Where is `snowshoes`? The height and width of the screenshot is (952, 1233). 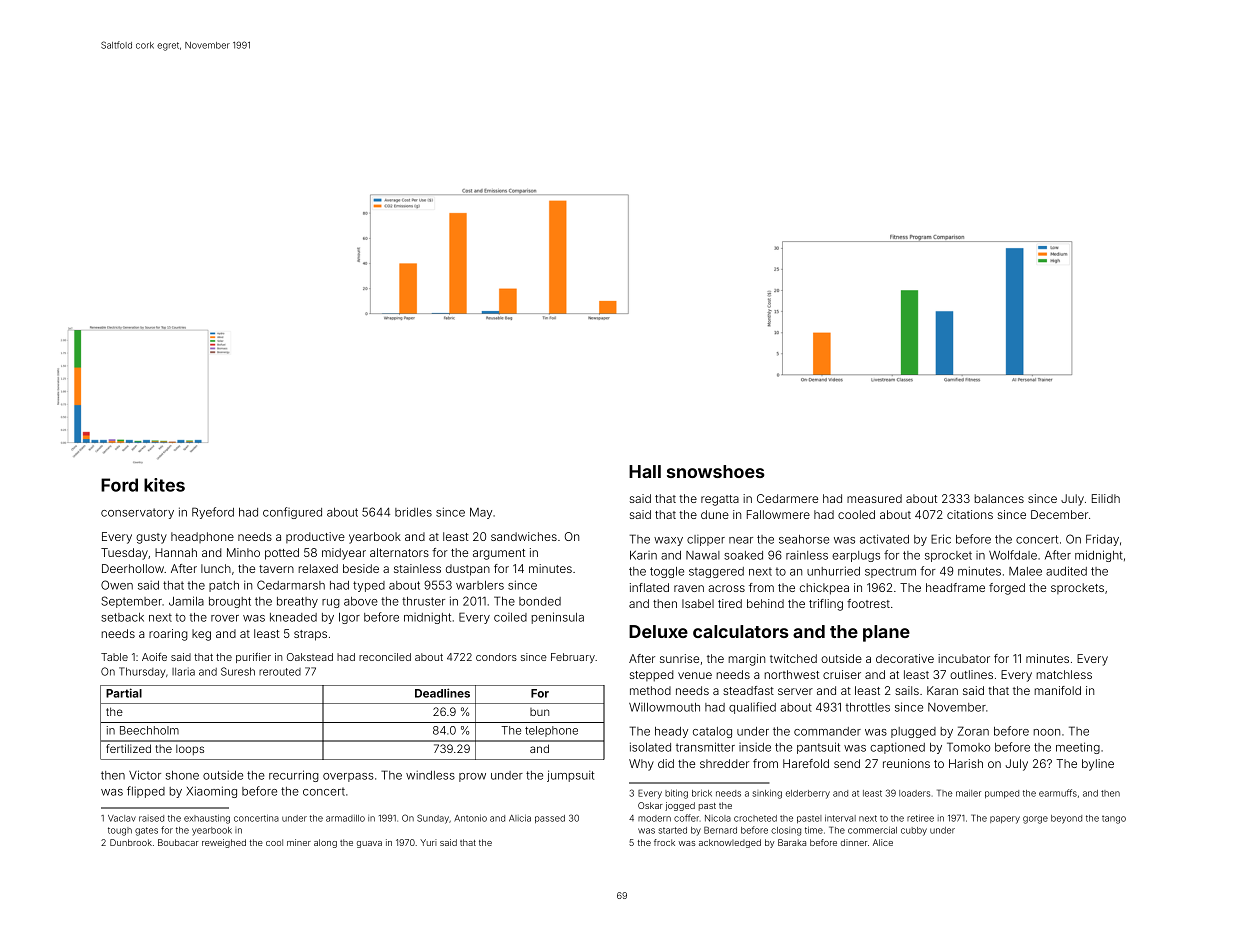 snowshoes is located at coordinates (715, 471).
